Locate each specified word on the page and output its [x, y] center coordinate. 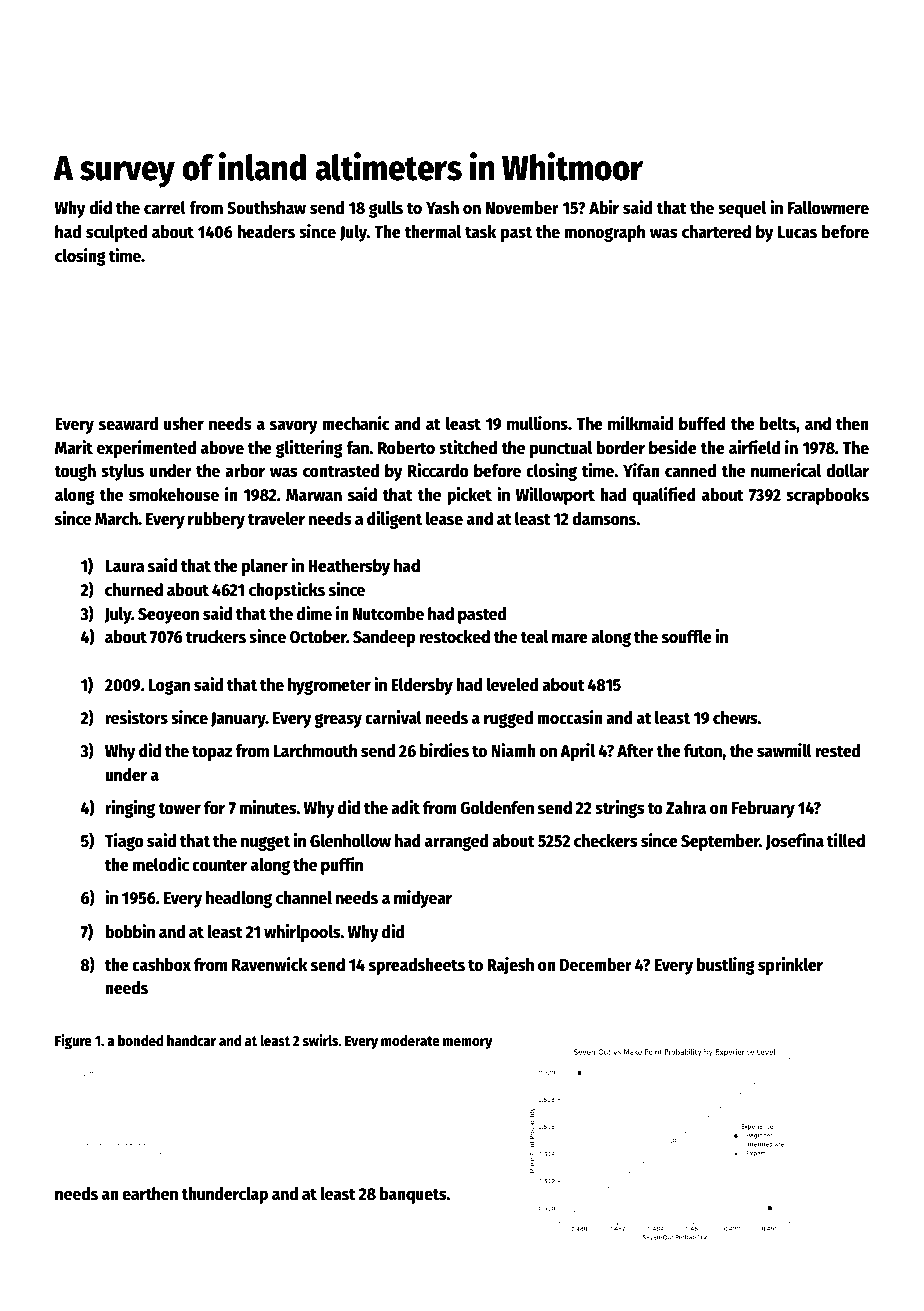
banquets [413, 1195]
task [480, 232]
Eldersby [422, 686]
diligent [394, 520]
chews [735, 718]
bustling [726, 966]
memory [467, 1043]
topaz [212, 753]
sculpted [116, 233]
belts [778, 424]
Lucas [797, 232]
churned [134, 590]
